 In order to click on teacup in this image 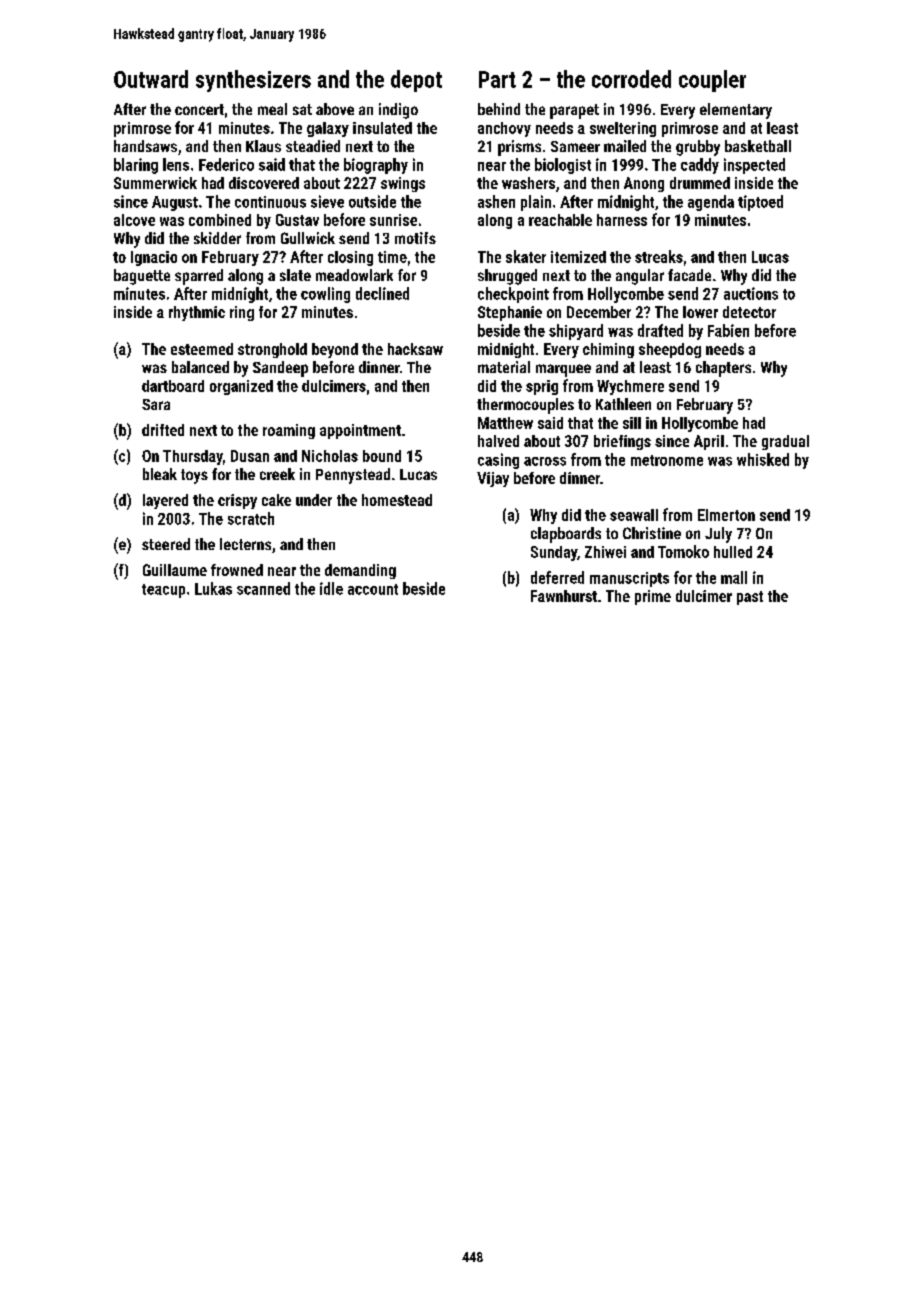, I will do `click(163, 591)`.
